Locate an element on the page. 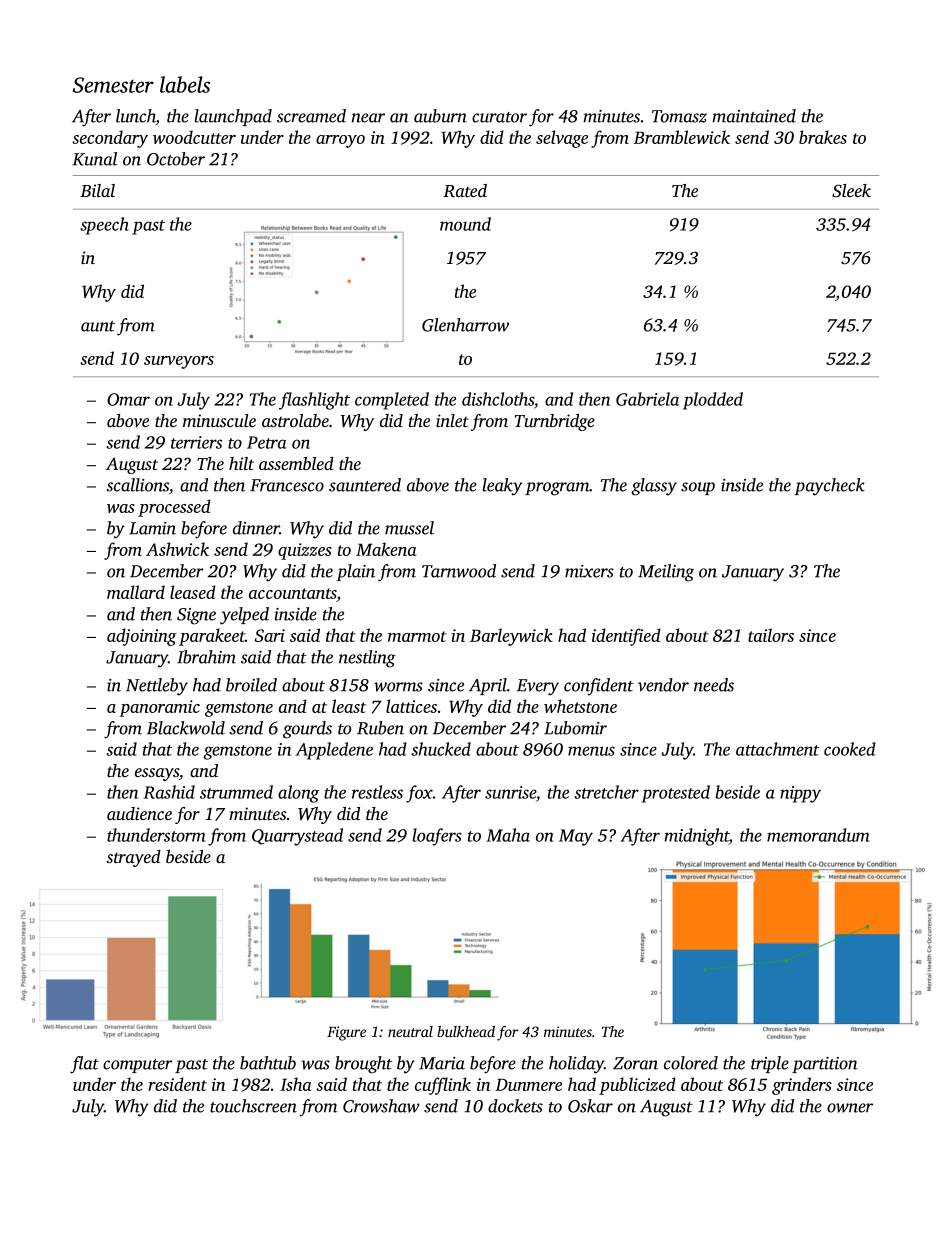 The image size is (952, 1233). bulkhead is located at coordinates (466, 1031).
